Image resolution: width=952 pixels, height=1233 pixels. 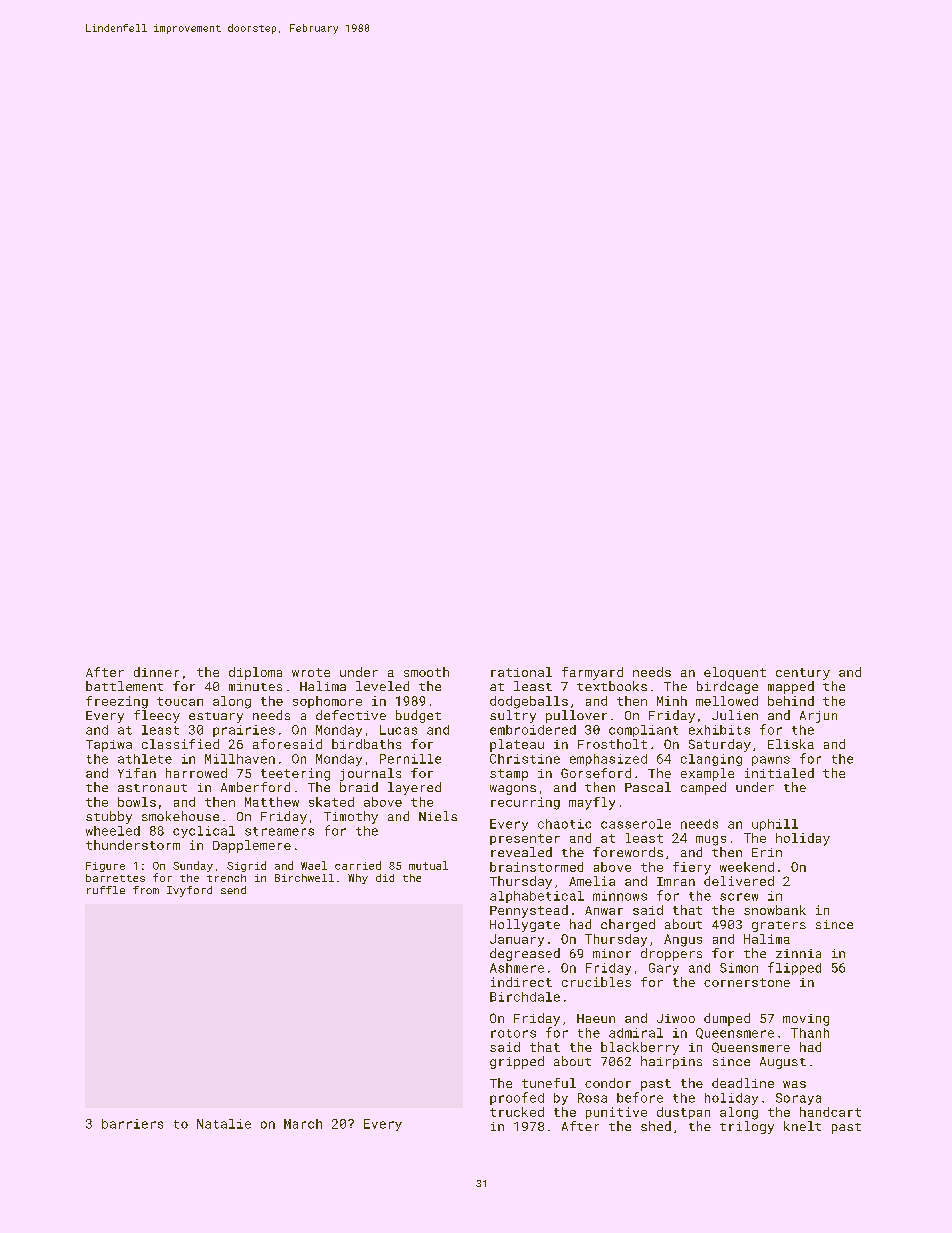 What do you see at coordinates (747, 867) in the document?
I see `weekend` at bounding box center [747, 867].
